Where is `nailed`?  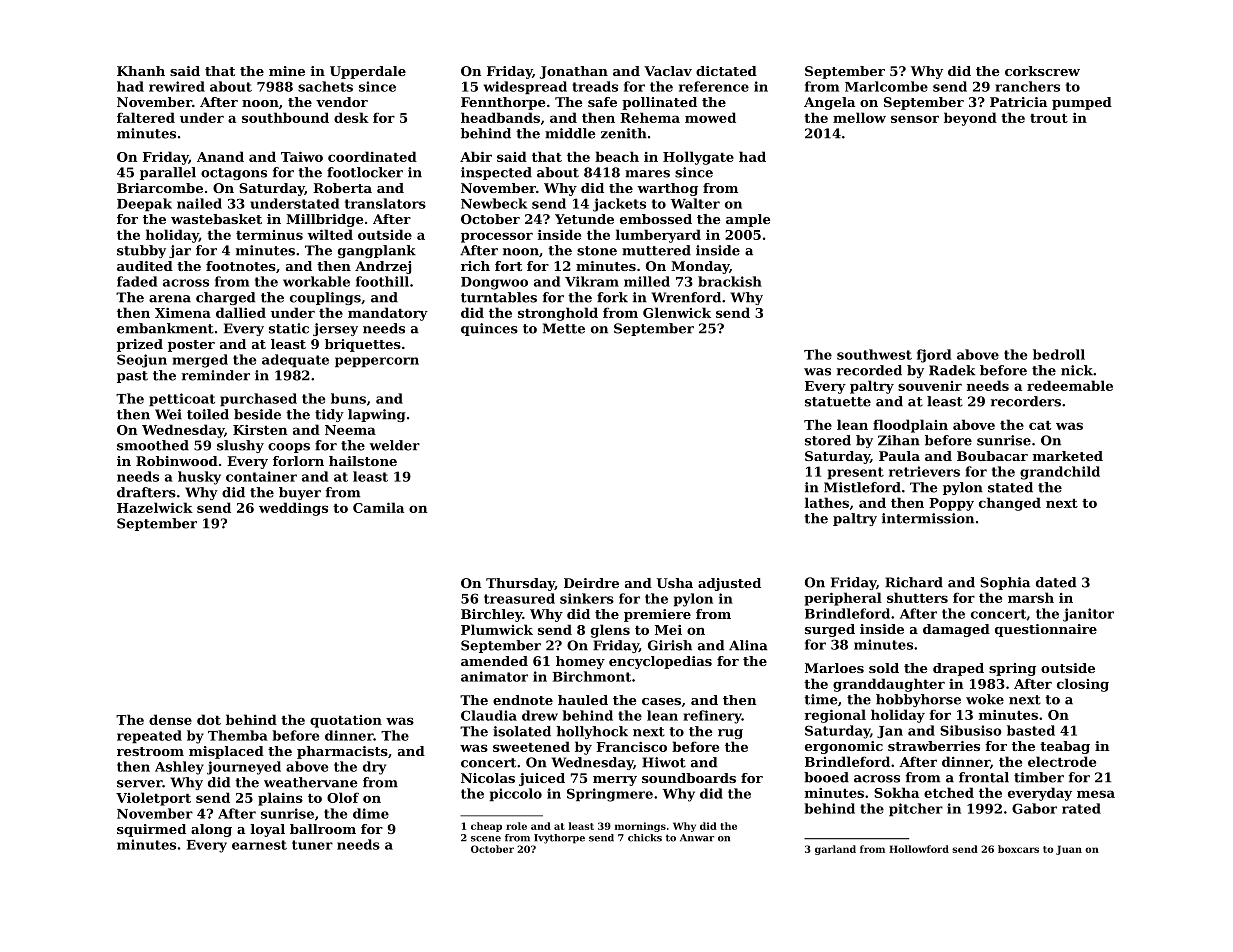
nailed is located at coordinates (199, 203).
